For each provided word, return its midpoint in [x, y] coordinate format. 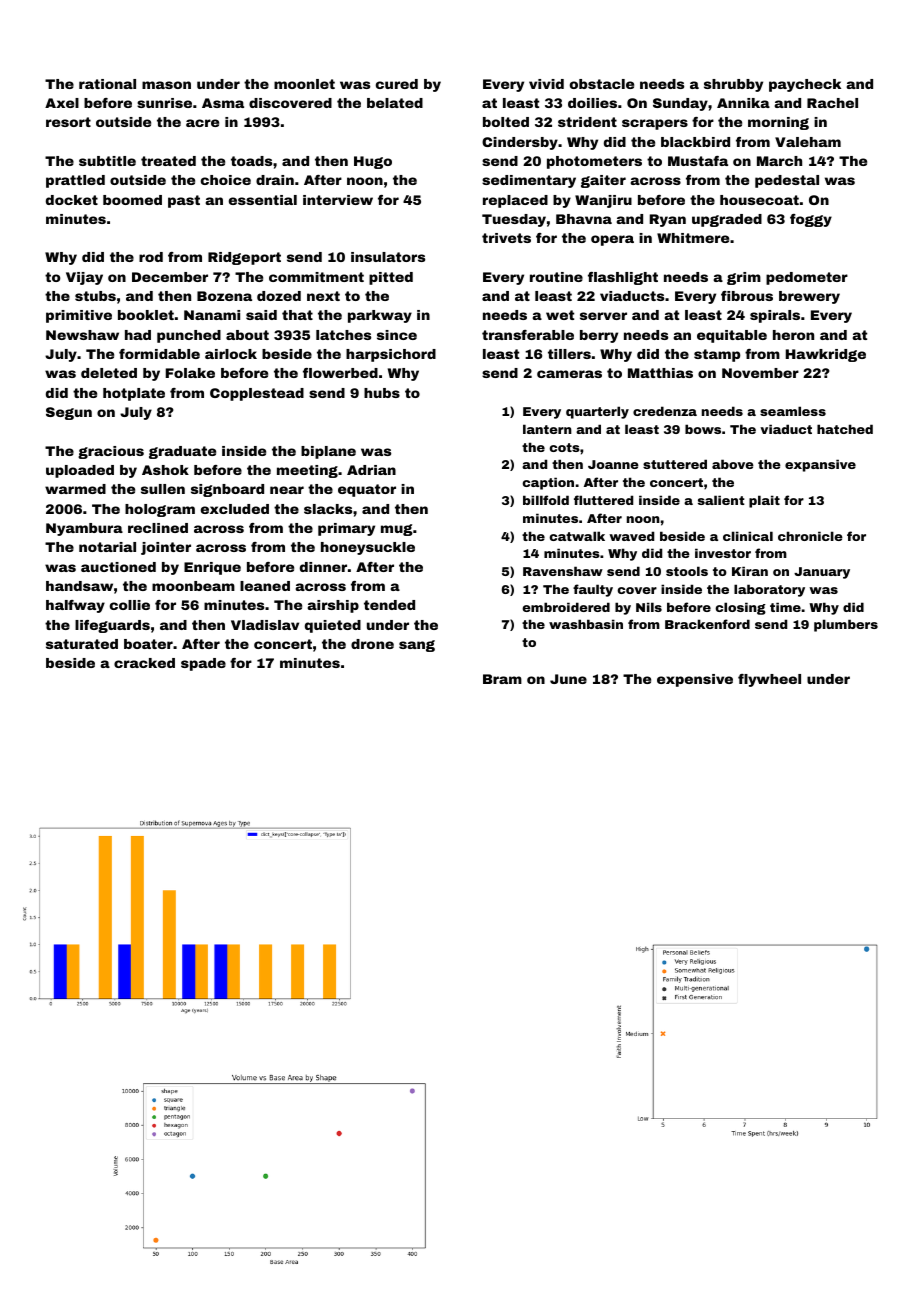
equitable [732, 336]
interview [338, 200]
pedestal [787, 181]
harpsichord [391, 355]
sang [417, 646]
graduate [182, 452]
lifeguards [112, 626]
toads [251, 161]
